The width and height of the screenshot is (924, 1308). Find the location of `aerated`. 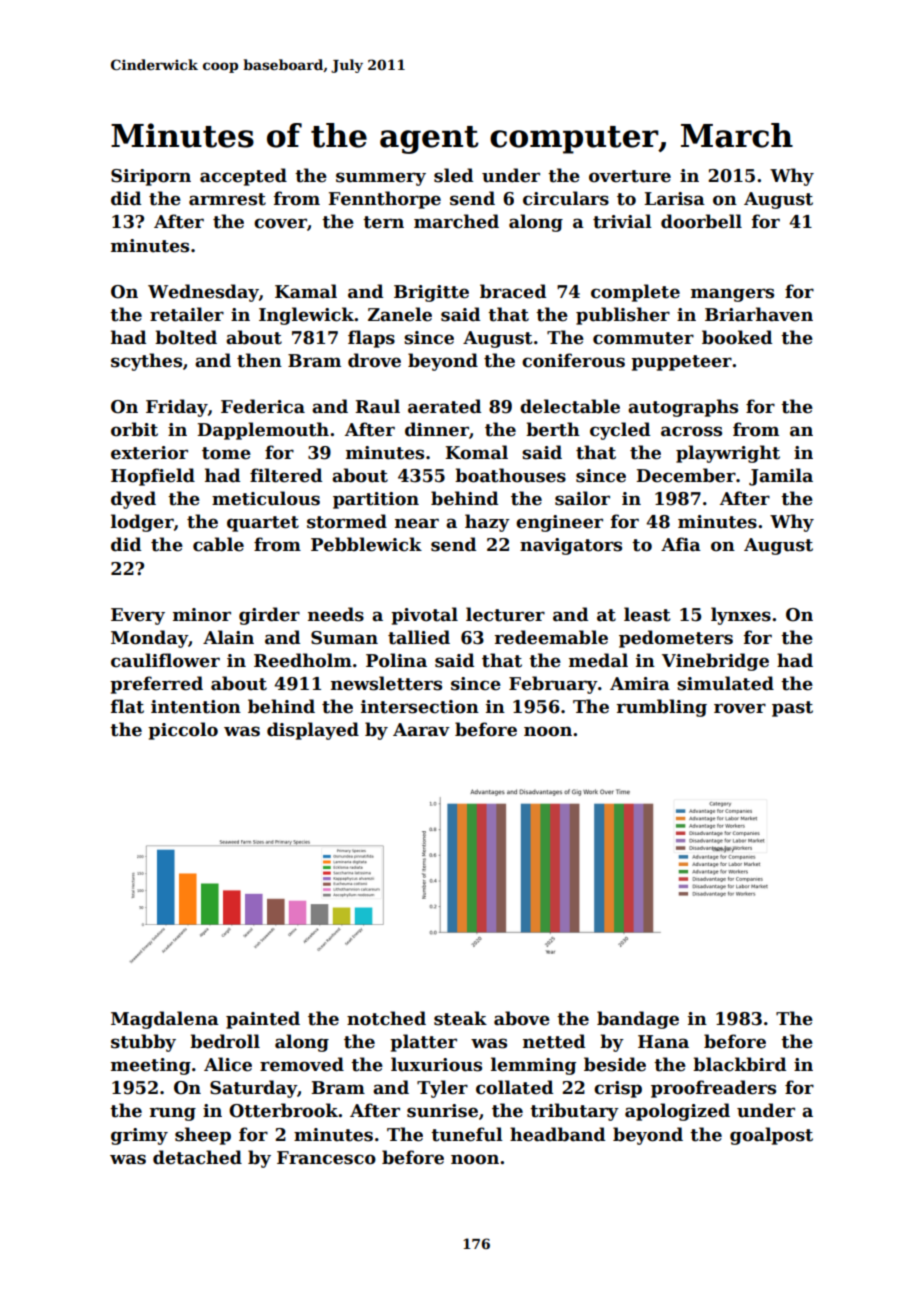

aerated is located at coordinates (444, 406).
